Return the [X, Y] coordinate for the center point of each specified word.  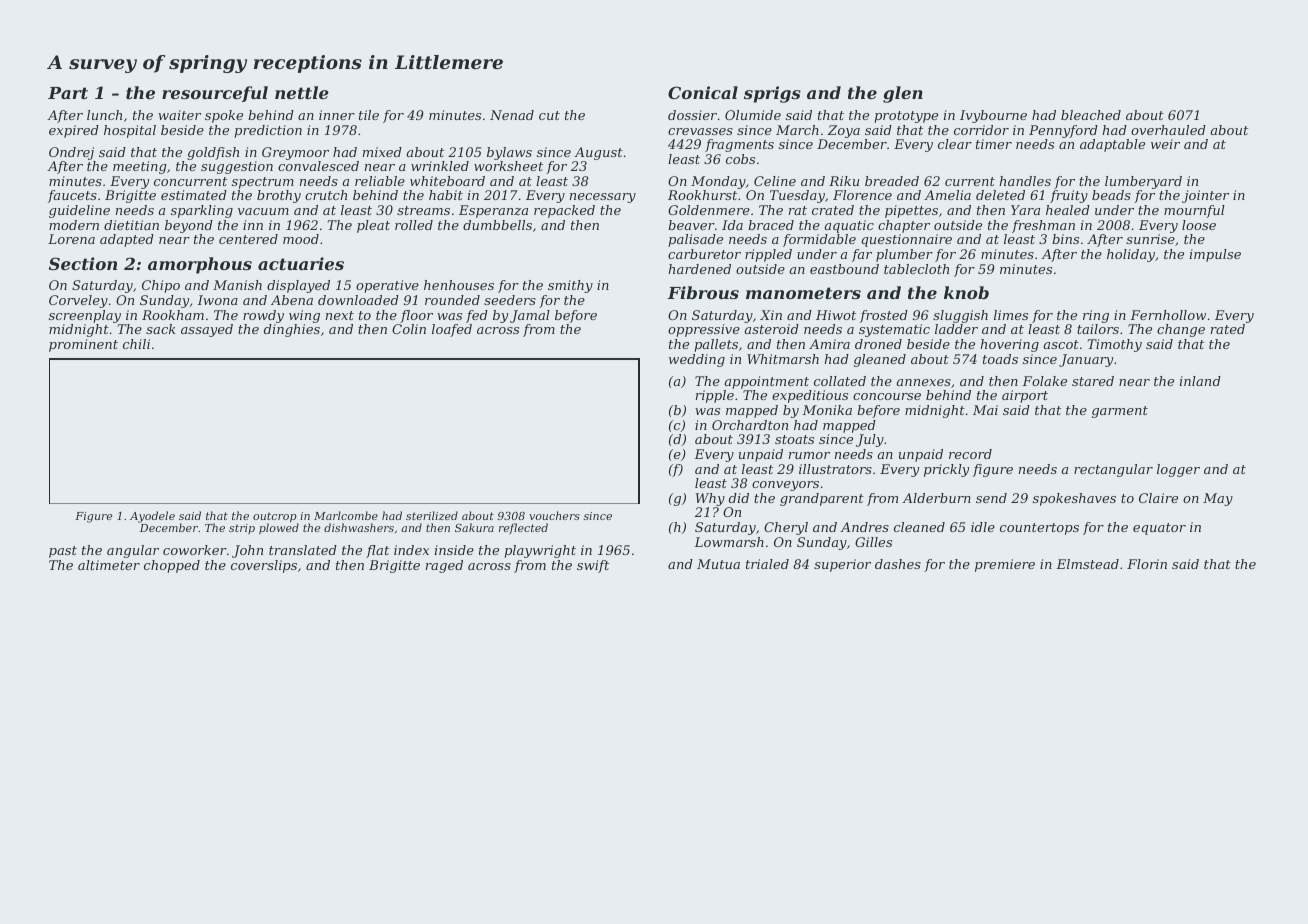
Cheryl [786, 528]
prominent [83, 345]
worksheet [508, 166]
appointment [766, 382]
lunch [104, 115]
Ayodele [152, 517]
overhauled [1168, 130]
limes [1011, 315]
